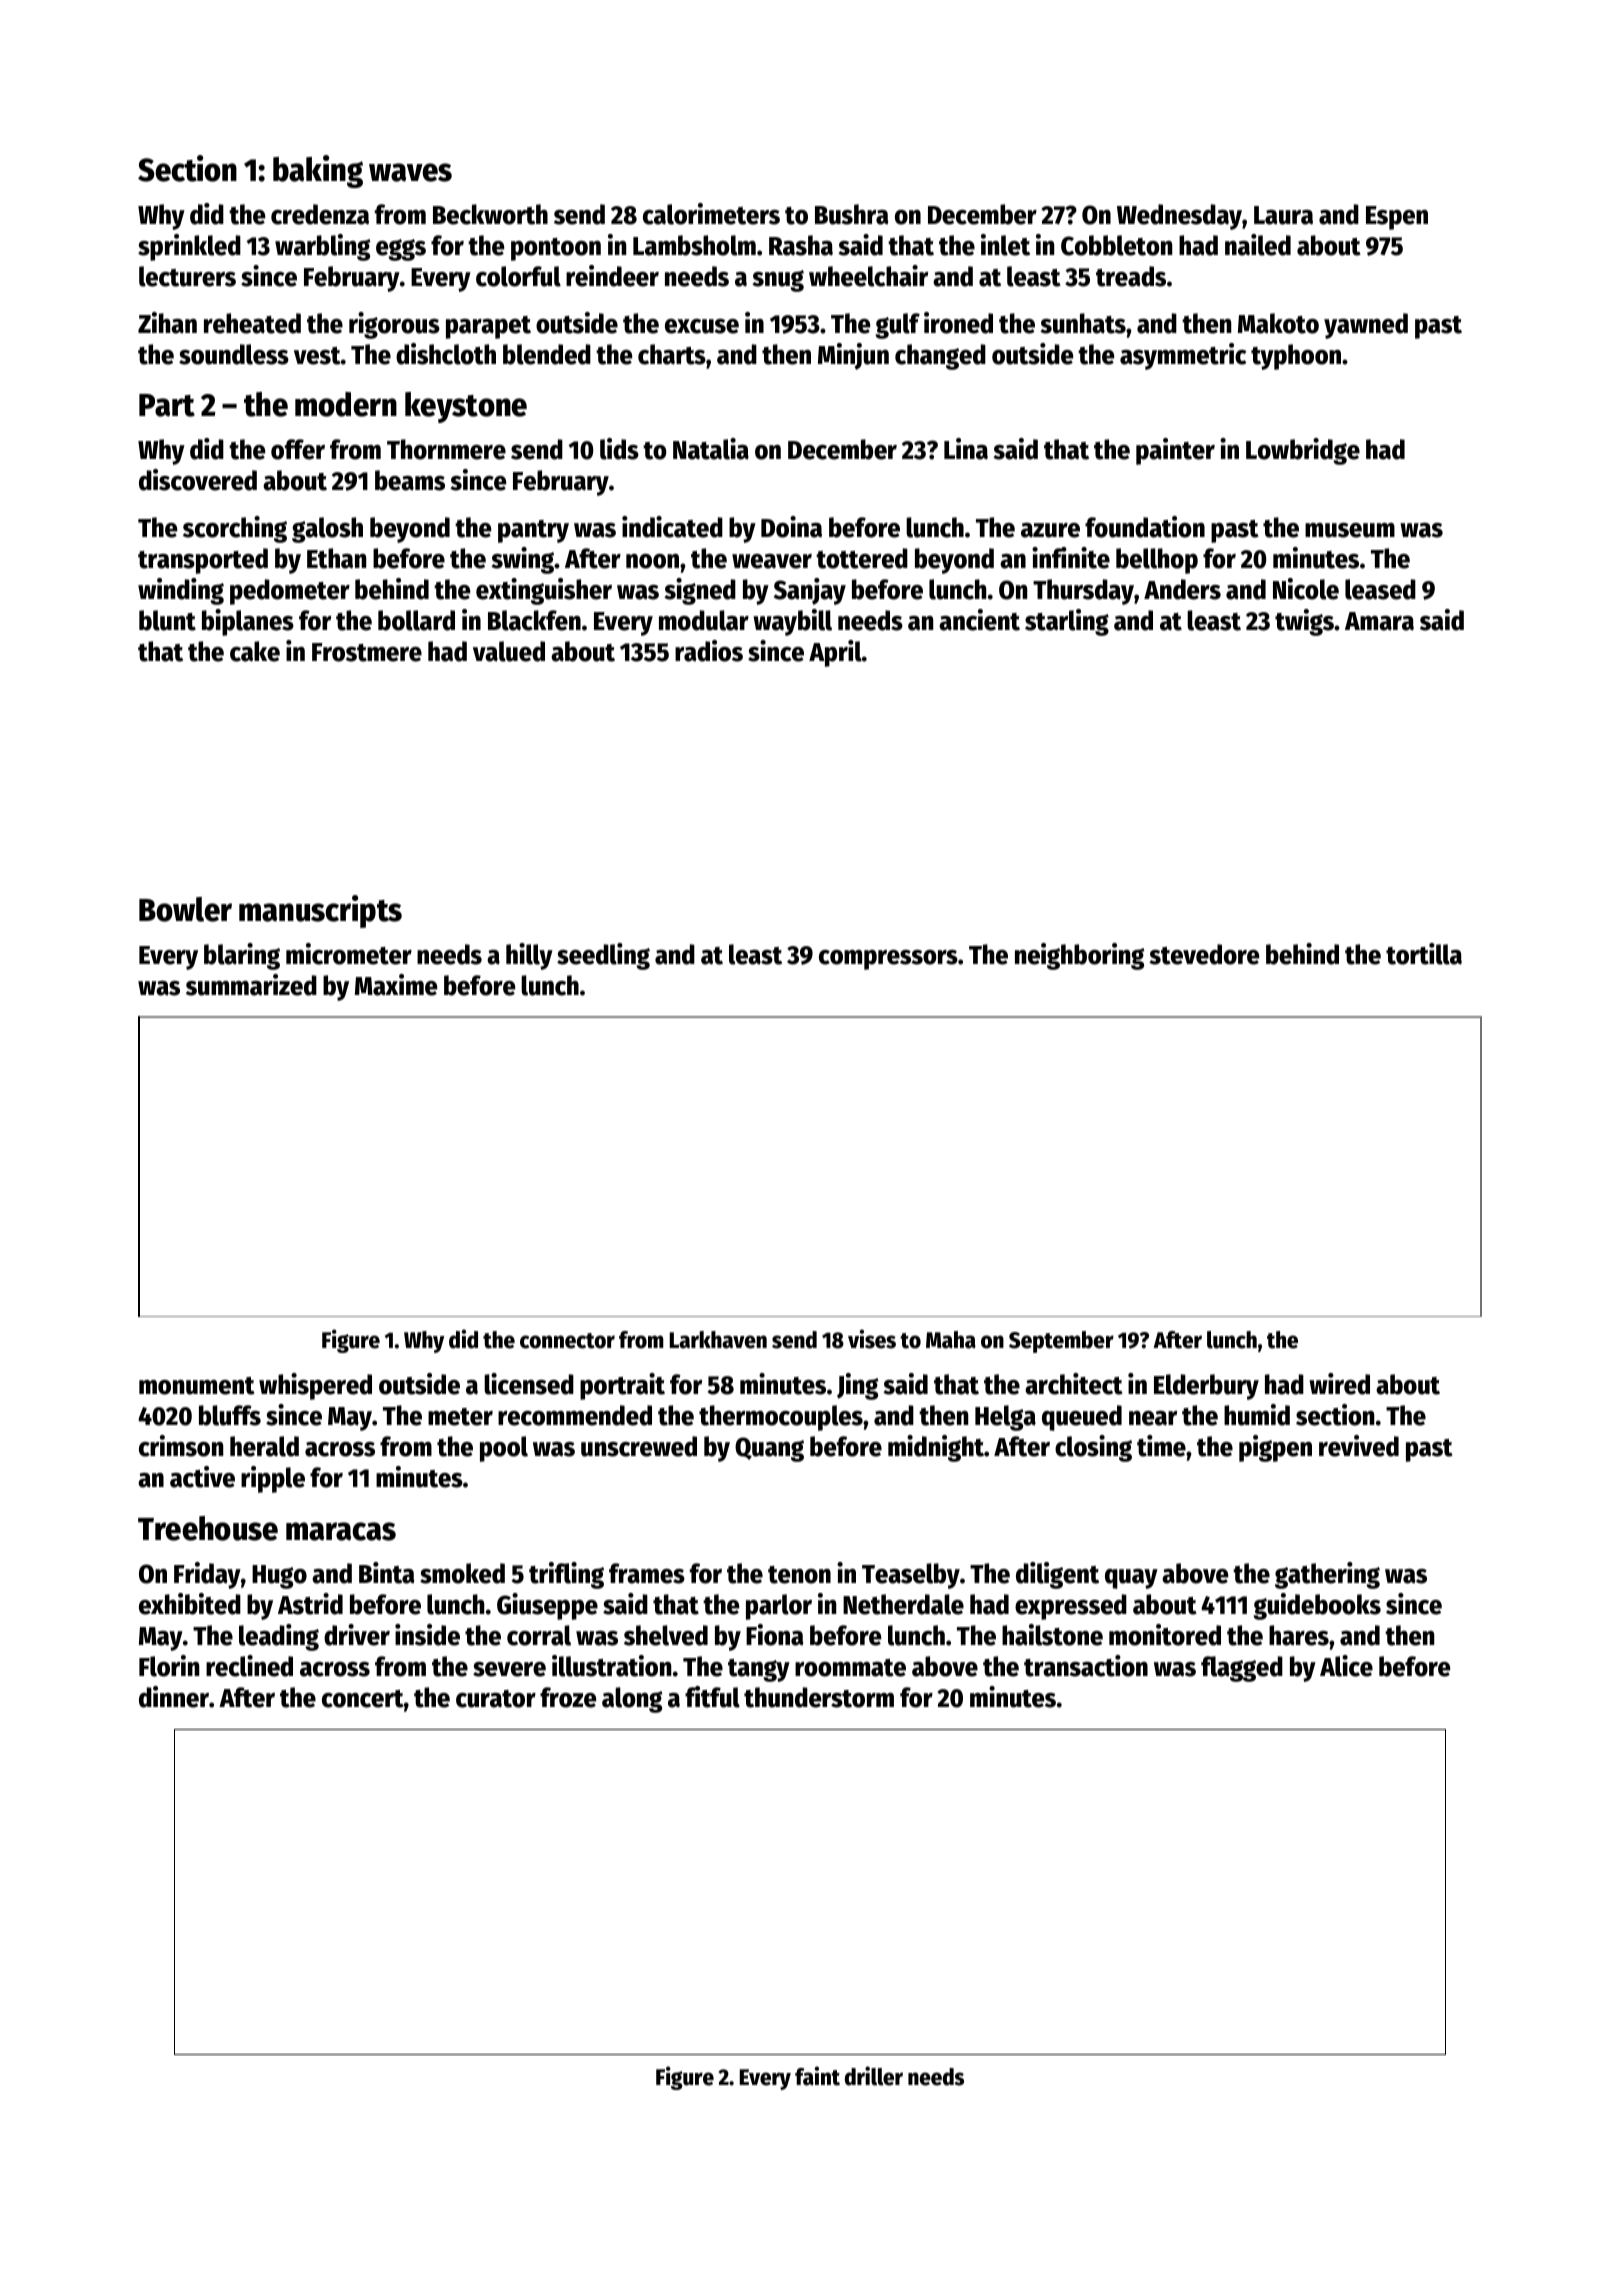 This screenshot has height=2292, width=1620. What do you see at coordinates (174, 1697) in the screenshot?
I see `dinner` at bounding box center [174, 1697].
